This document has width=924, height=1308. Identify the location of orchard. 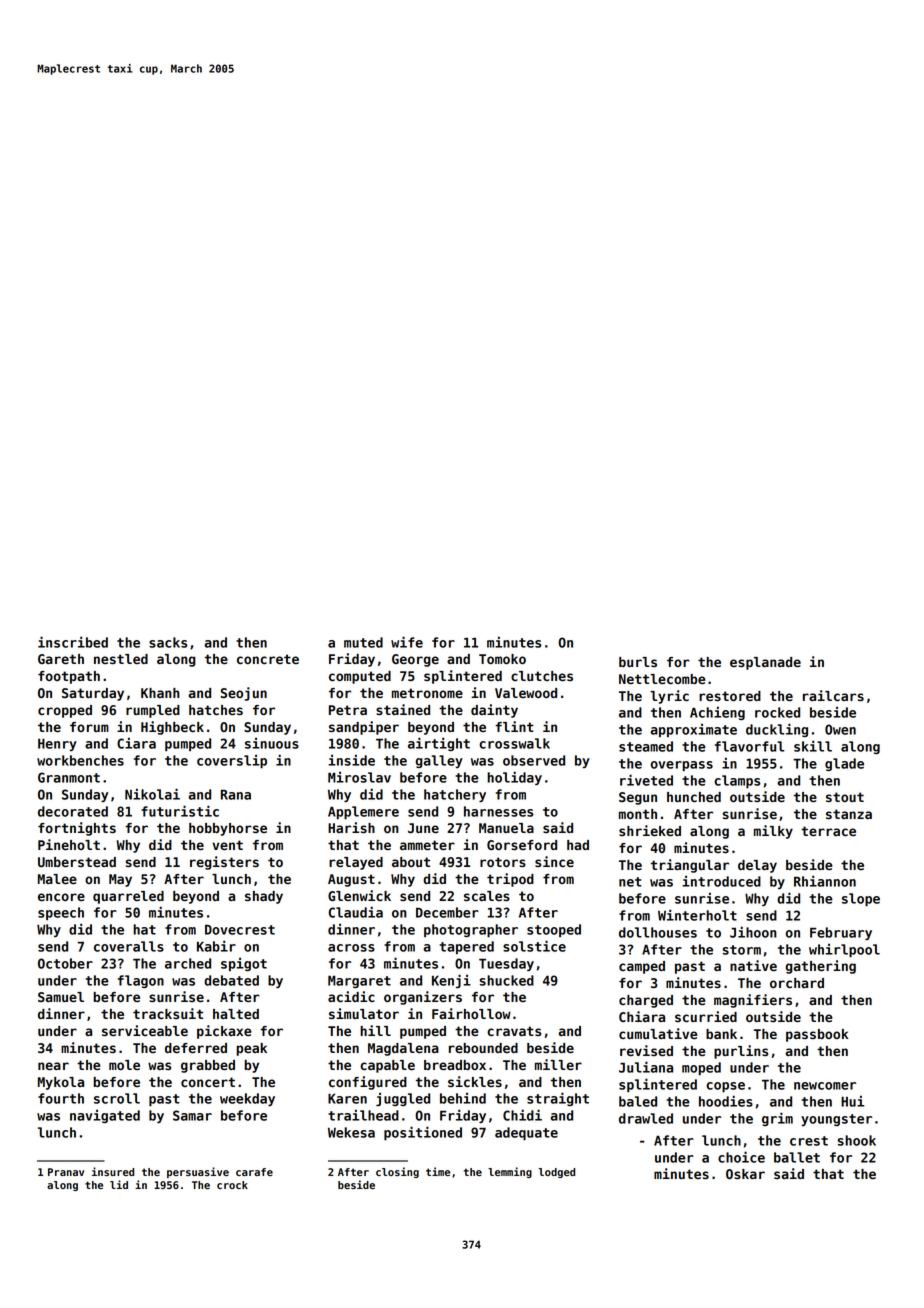
(797, 983).
